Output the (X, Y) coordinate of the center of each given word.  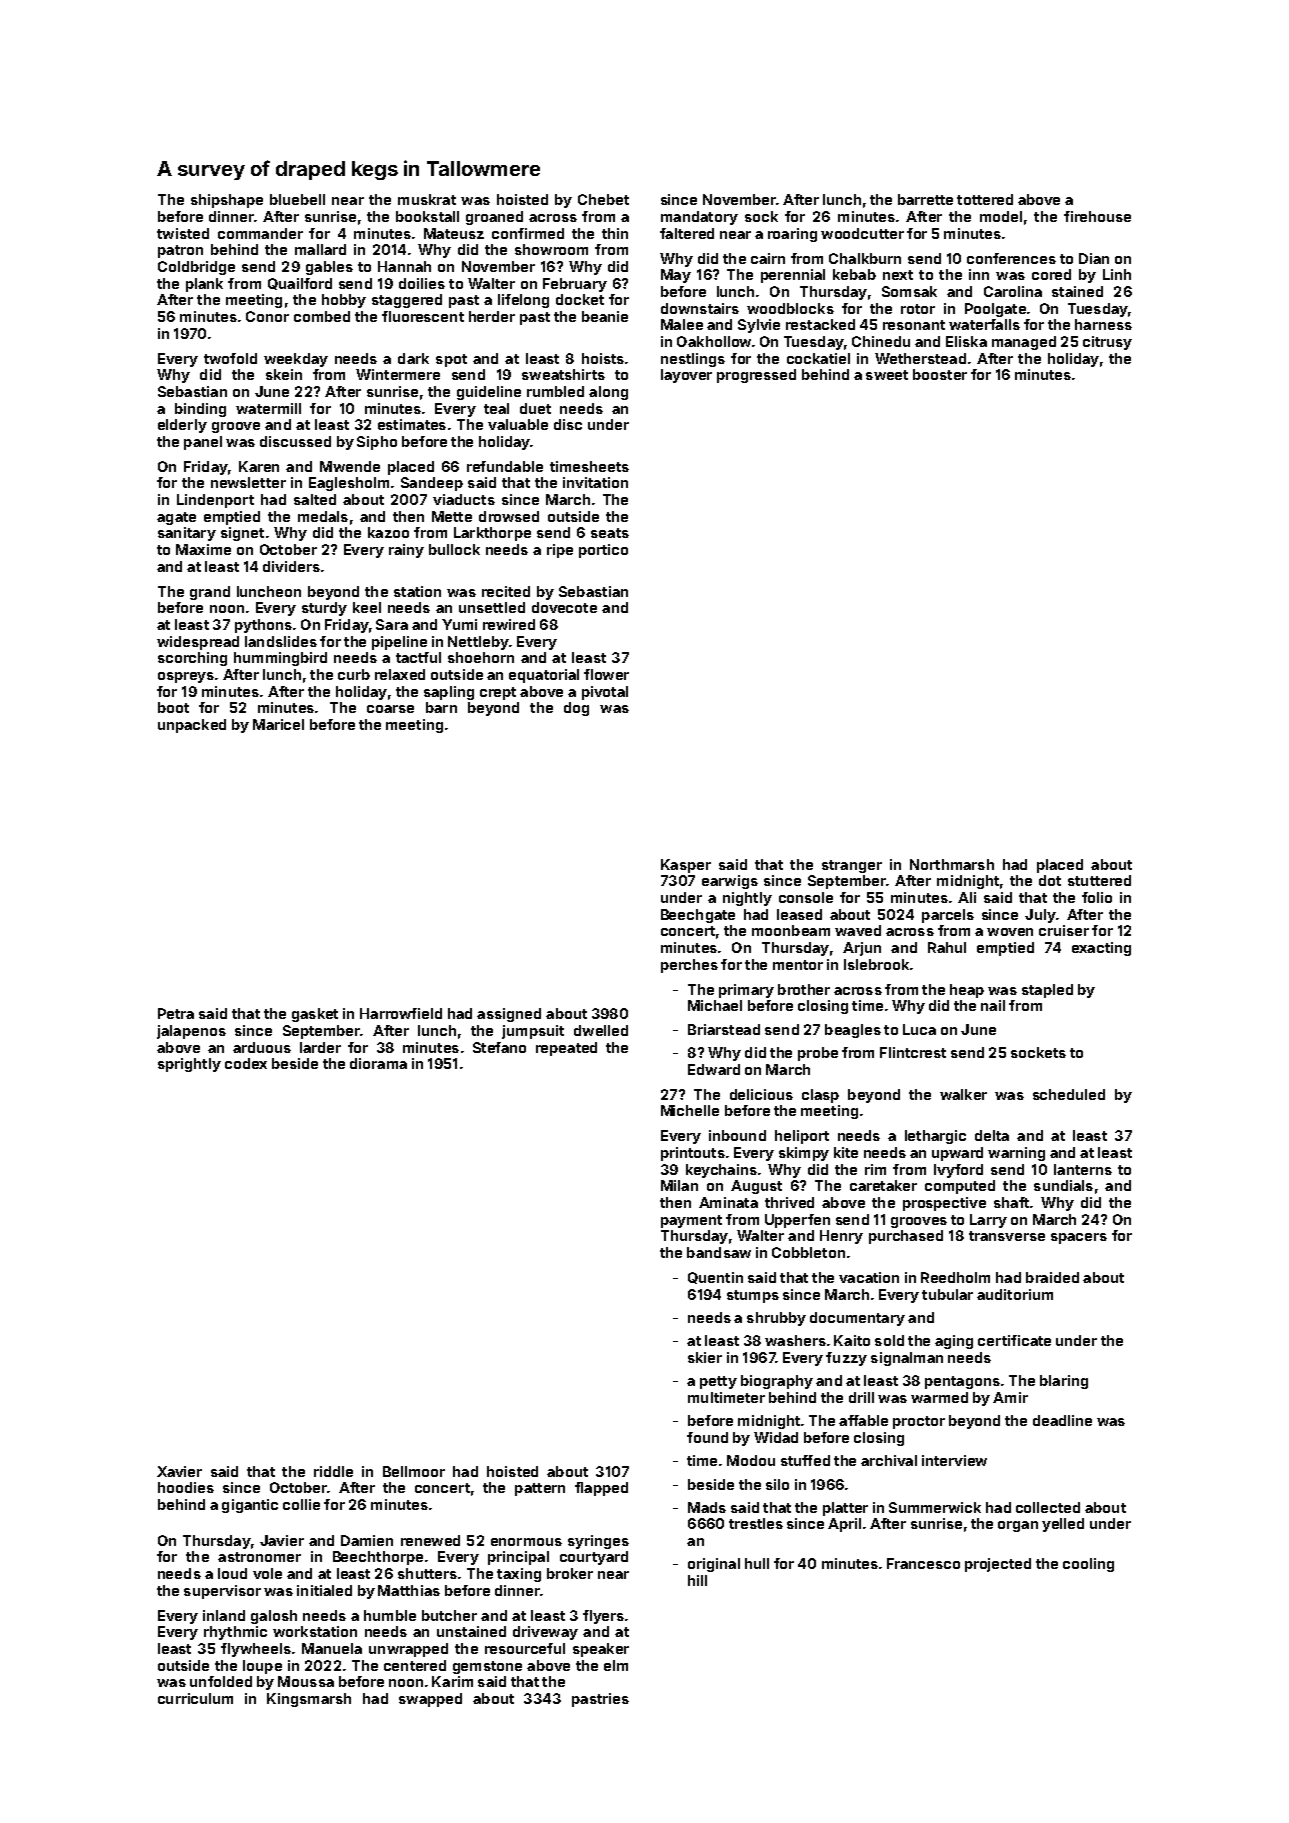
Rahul (947, 947)
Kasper (686, 866)
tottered (985, 199)
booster (940, 374)
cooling (1088, 1565)
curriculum (195, 1698)
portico (603, 551)
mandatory (699, 218)
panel (203, 443)
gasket (315, 1015)
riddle (333, 1471)
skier (705, 1357)
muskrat (427, 199)
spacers (1079, 1238)
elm (616, 1665)
